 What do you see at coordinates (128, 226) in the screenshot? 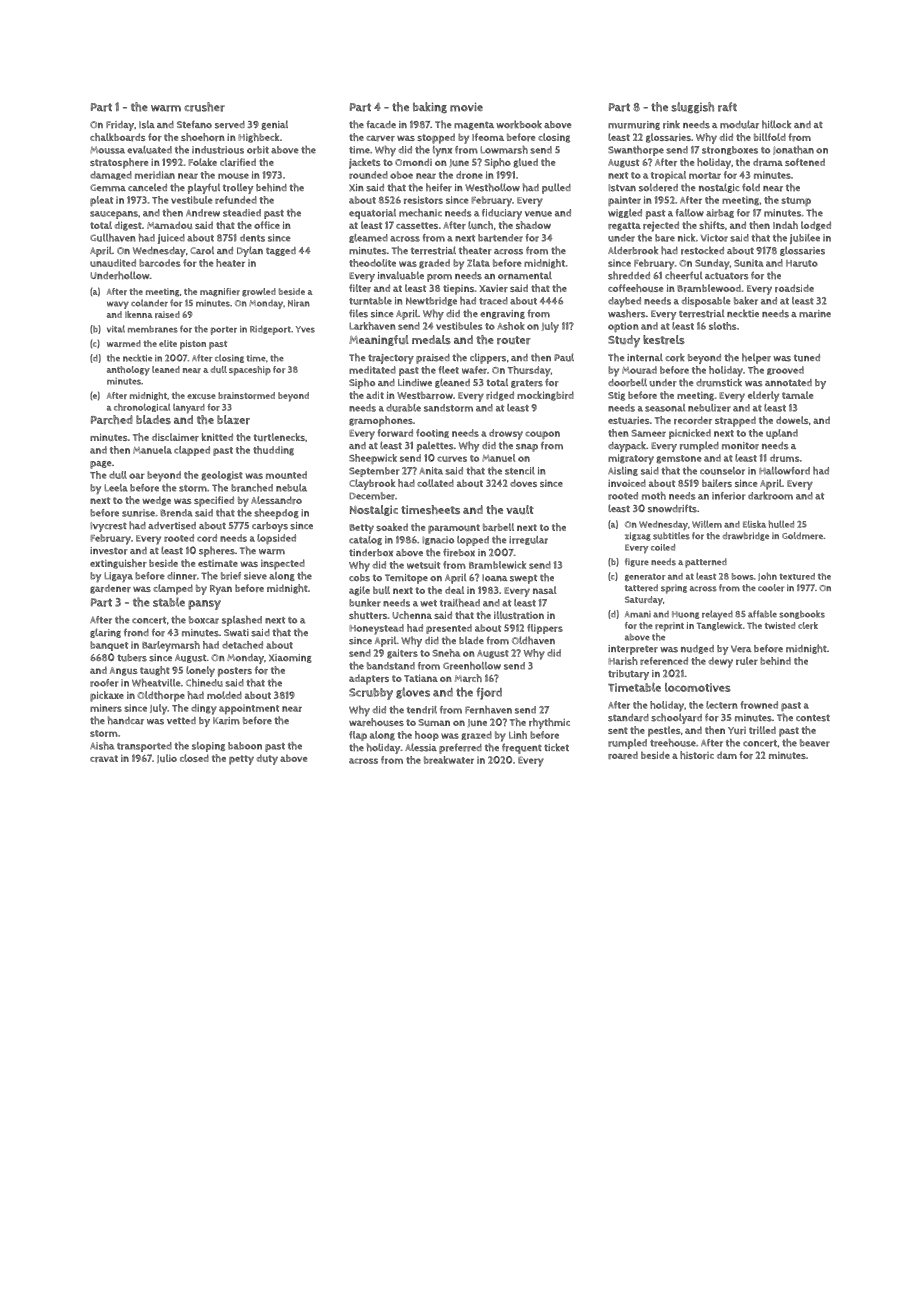
I see `digest` at bounding box center [128, 226].
